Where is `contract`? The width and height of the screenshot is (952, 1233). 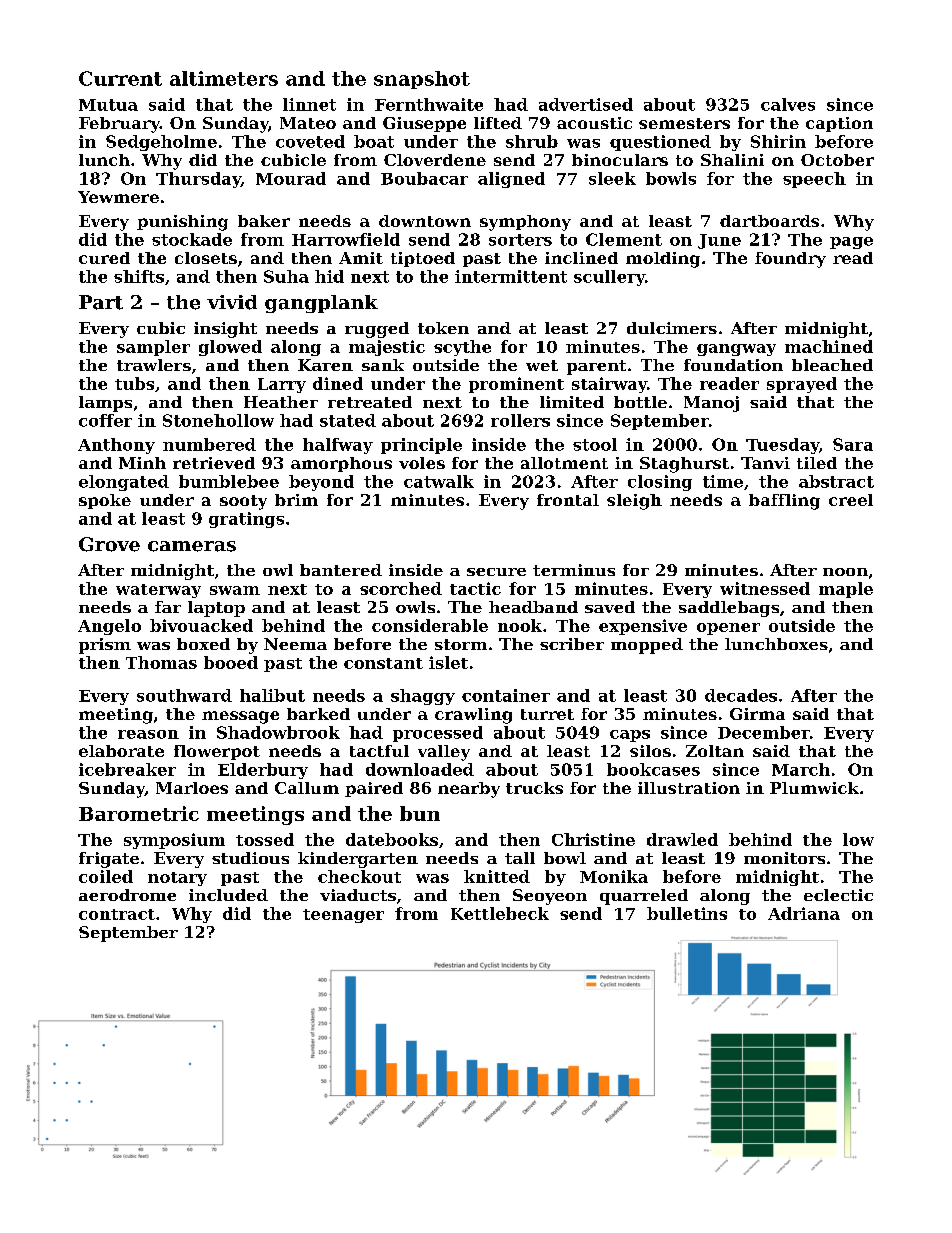
contract is located at coordinates (117, 914).
